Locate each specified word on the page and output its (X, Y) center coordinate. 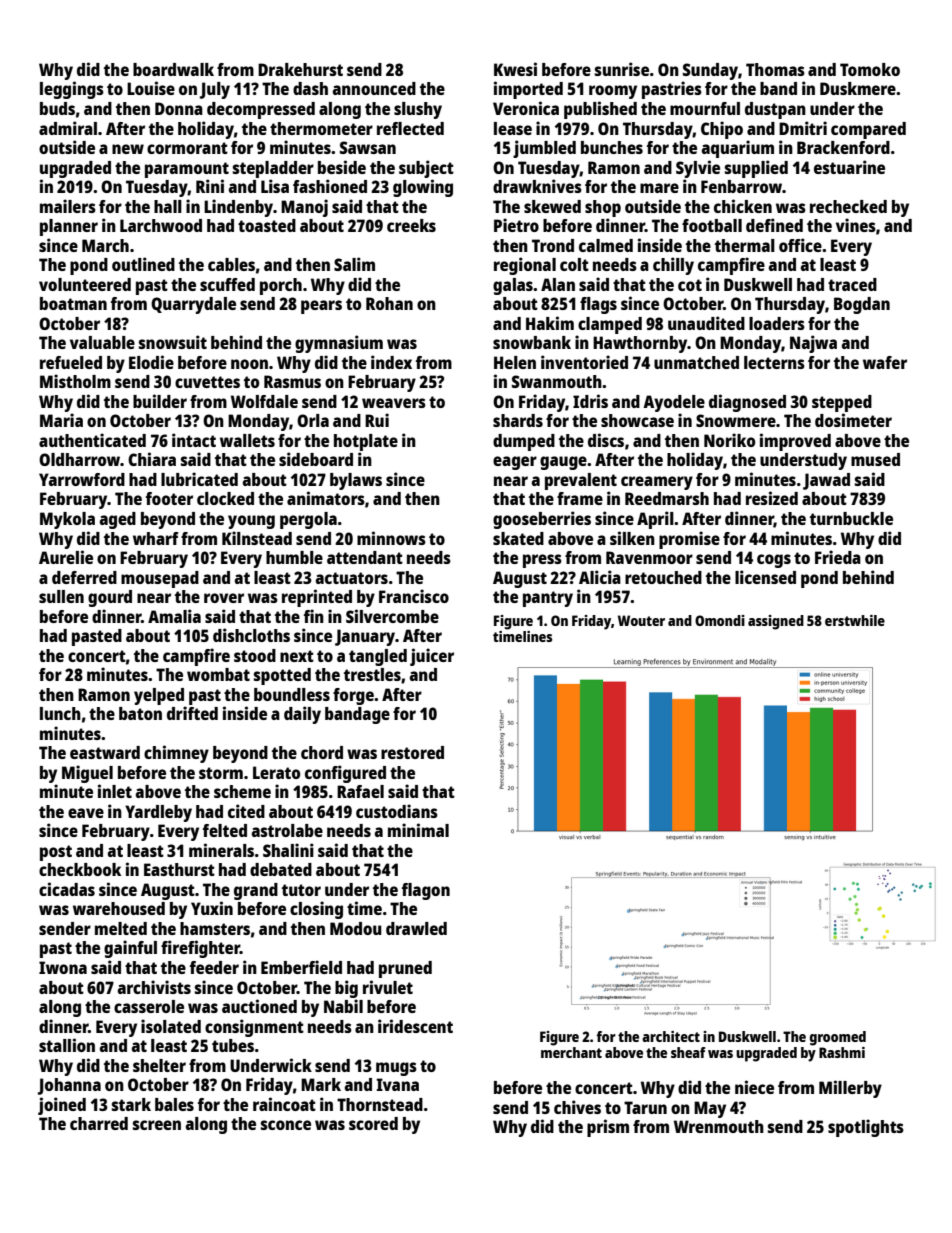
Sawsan (368, 147)
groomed (838, 1038)
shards (518, 420)
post (56, 853)
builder (160, 401)
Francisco (414, 596)
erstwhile (855, 620)
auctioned (259, 1006)
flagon (426, 891)
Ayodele (674, 403)
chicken (743, 206)
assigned (776, 622)
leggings (72, 90)
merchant (571, 1052)
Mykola (67, 520)
